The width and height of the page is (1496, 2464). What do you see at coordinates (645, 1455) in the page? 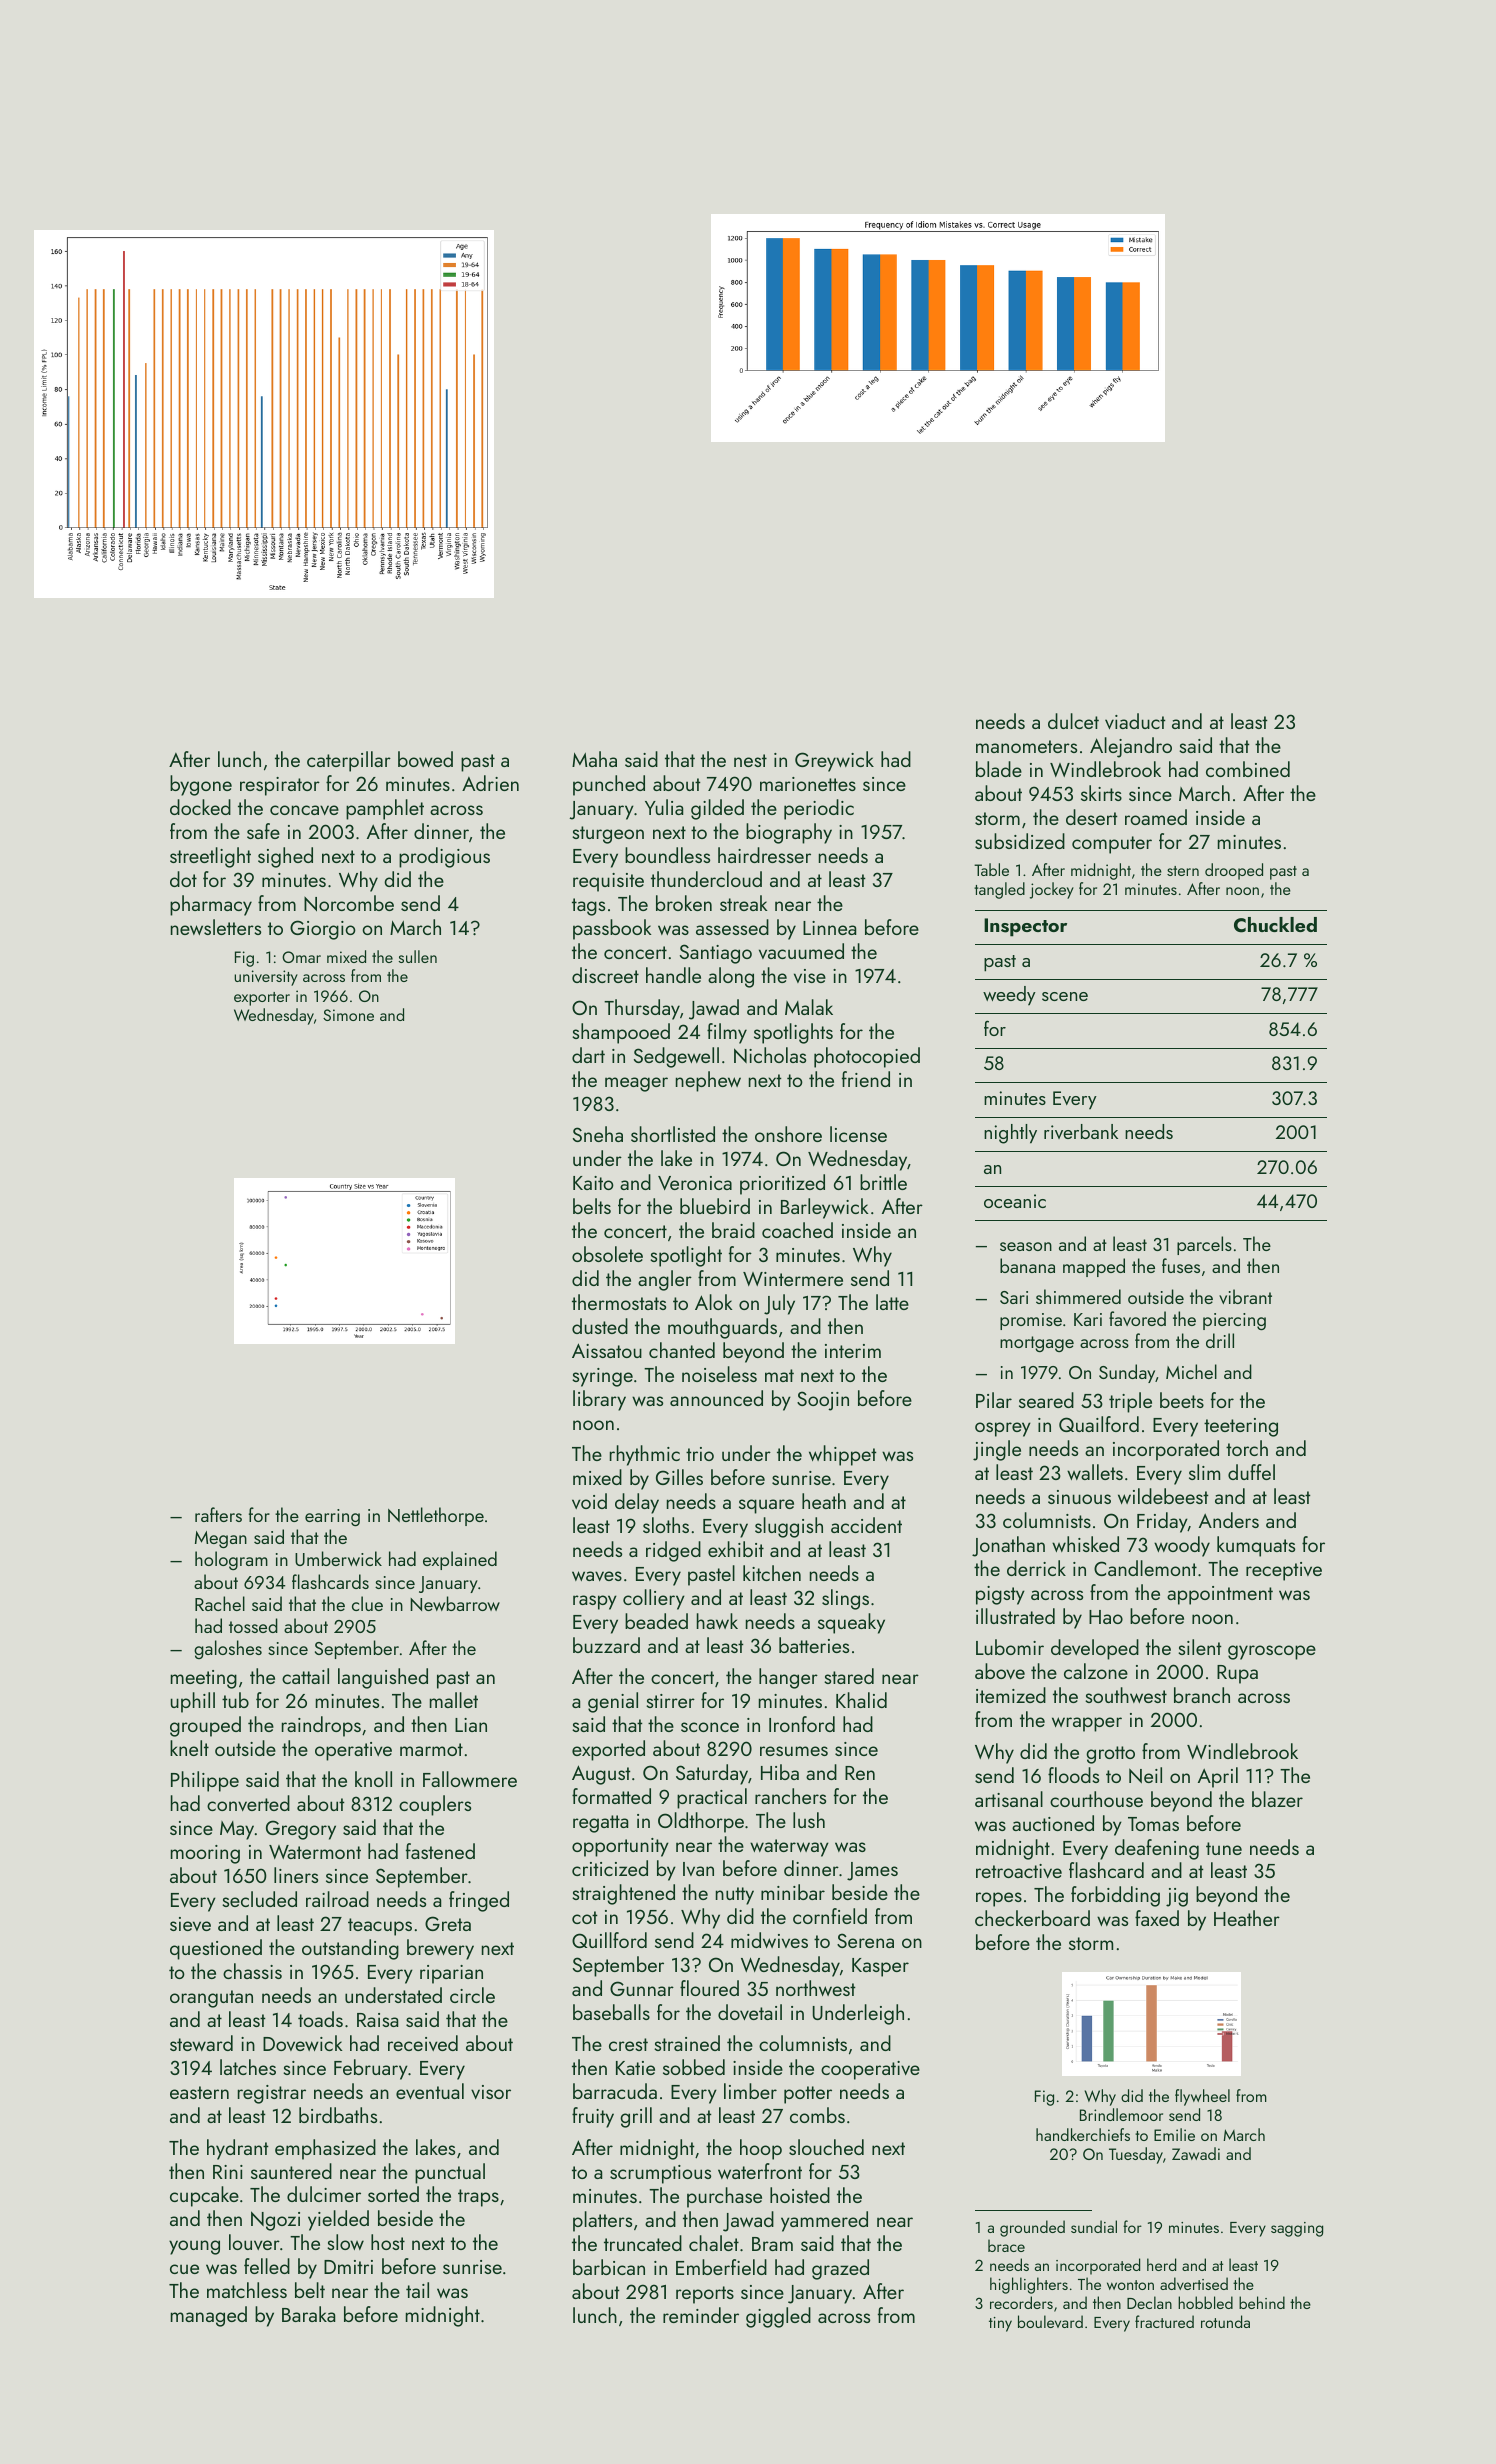
I see `rhythmic` at bounding box center [645, 1455].
